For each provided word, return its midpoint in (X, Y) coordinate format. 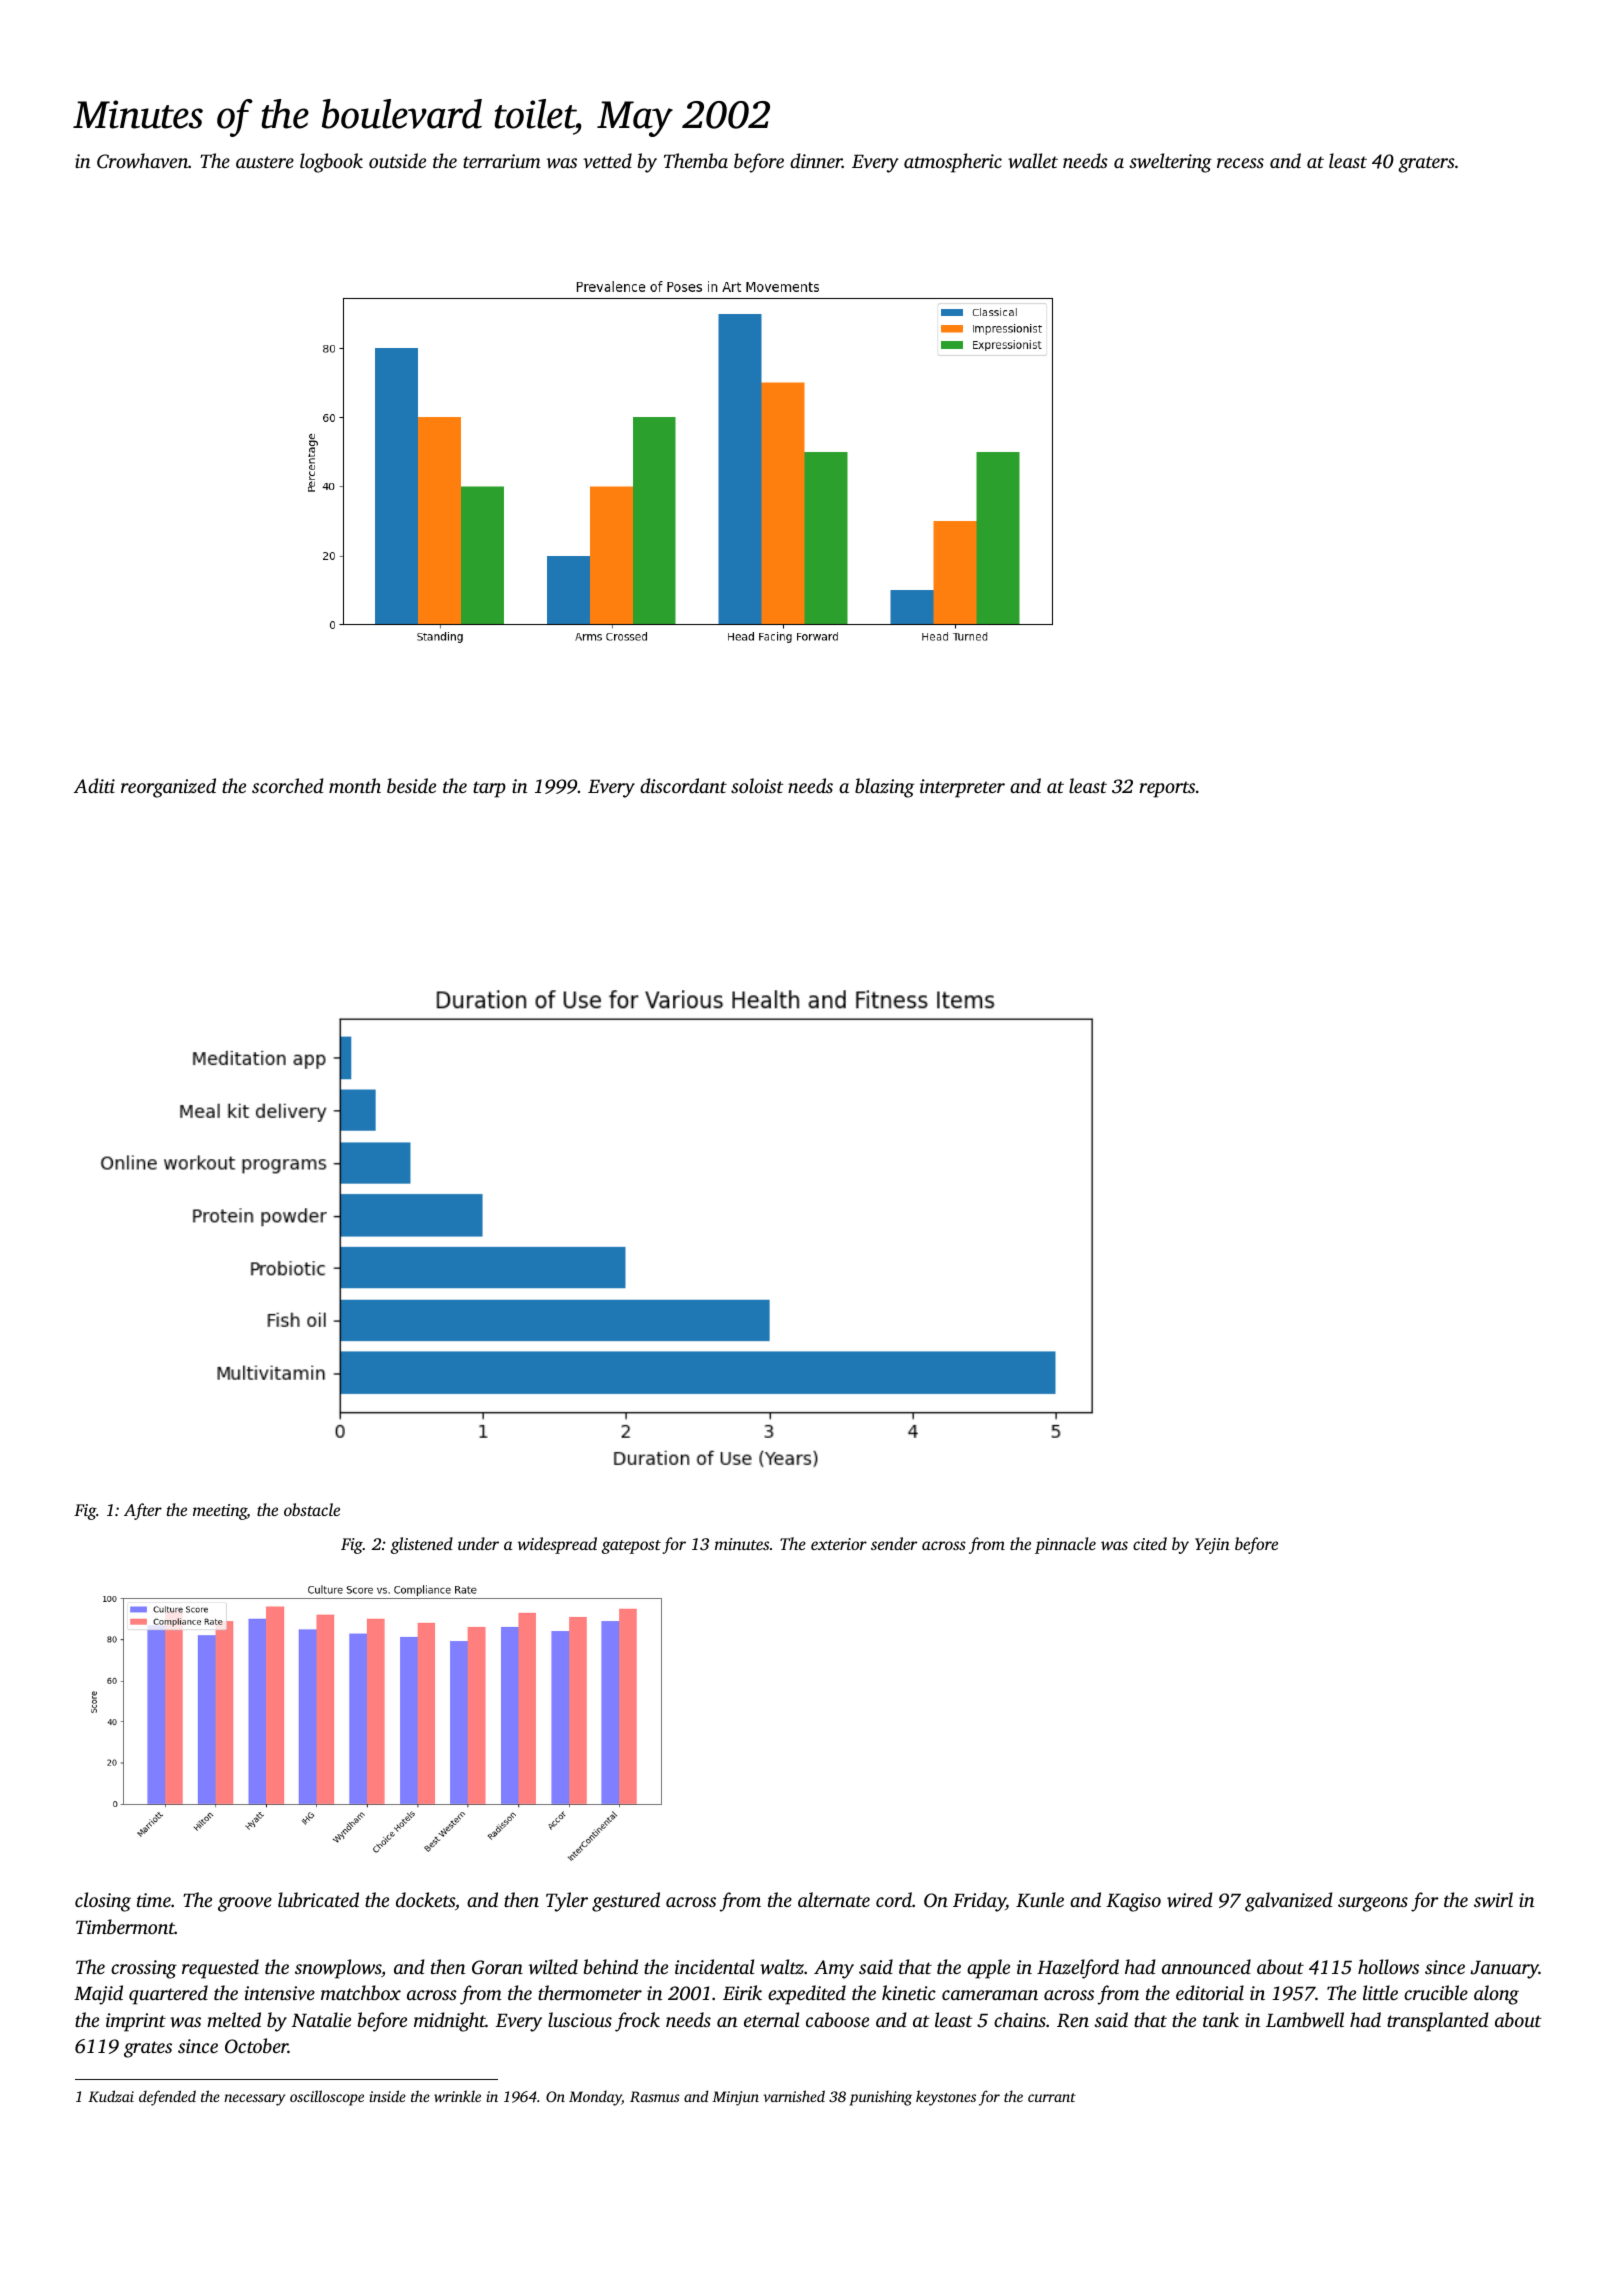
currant (1052, 2097)
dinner (816, 160)
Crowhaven (142, 161)
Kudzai (111, 2096)
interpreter (962, 788)
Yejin (1212, 1546)
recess (1240, 163)
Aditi (94, 785)
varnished (794, 2096)
